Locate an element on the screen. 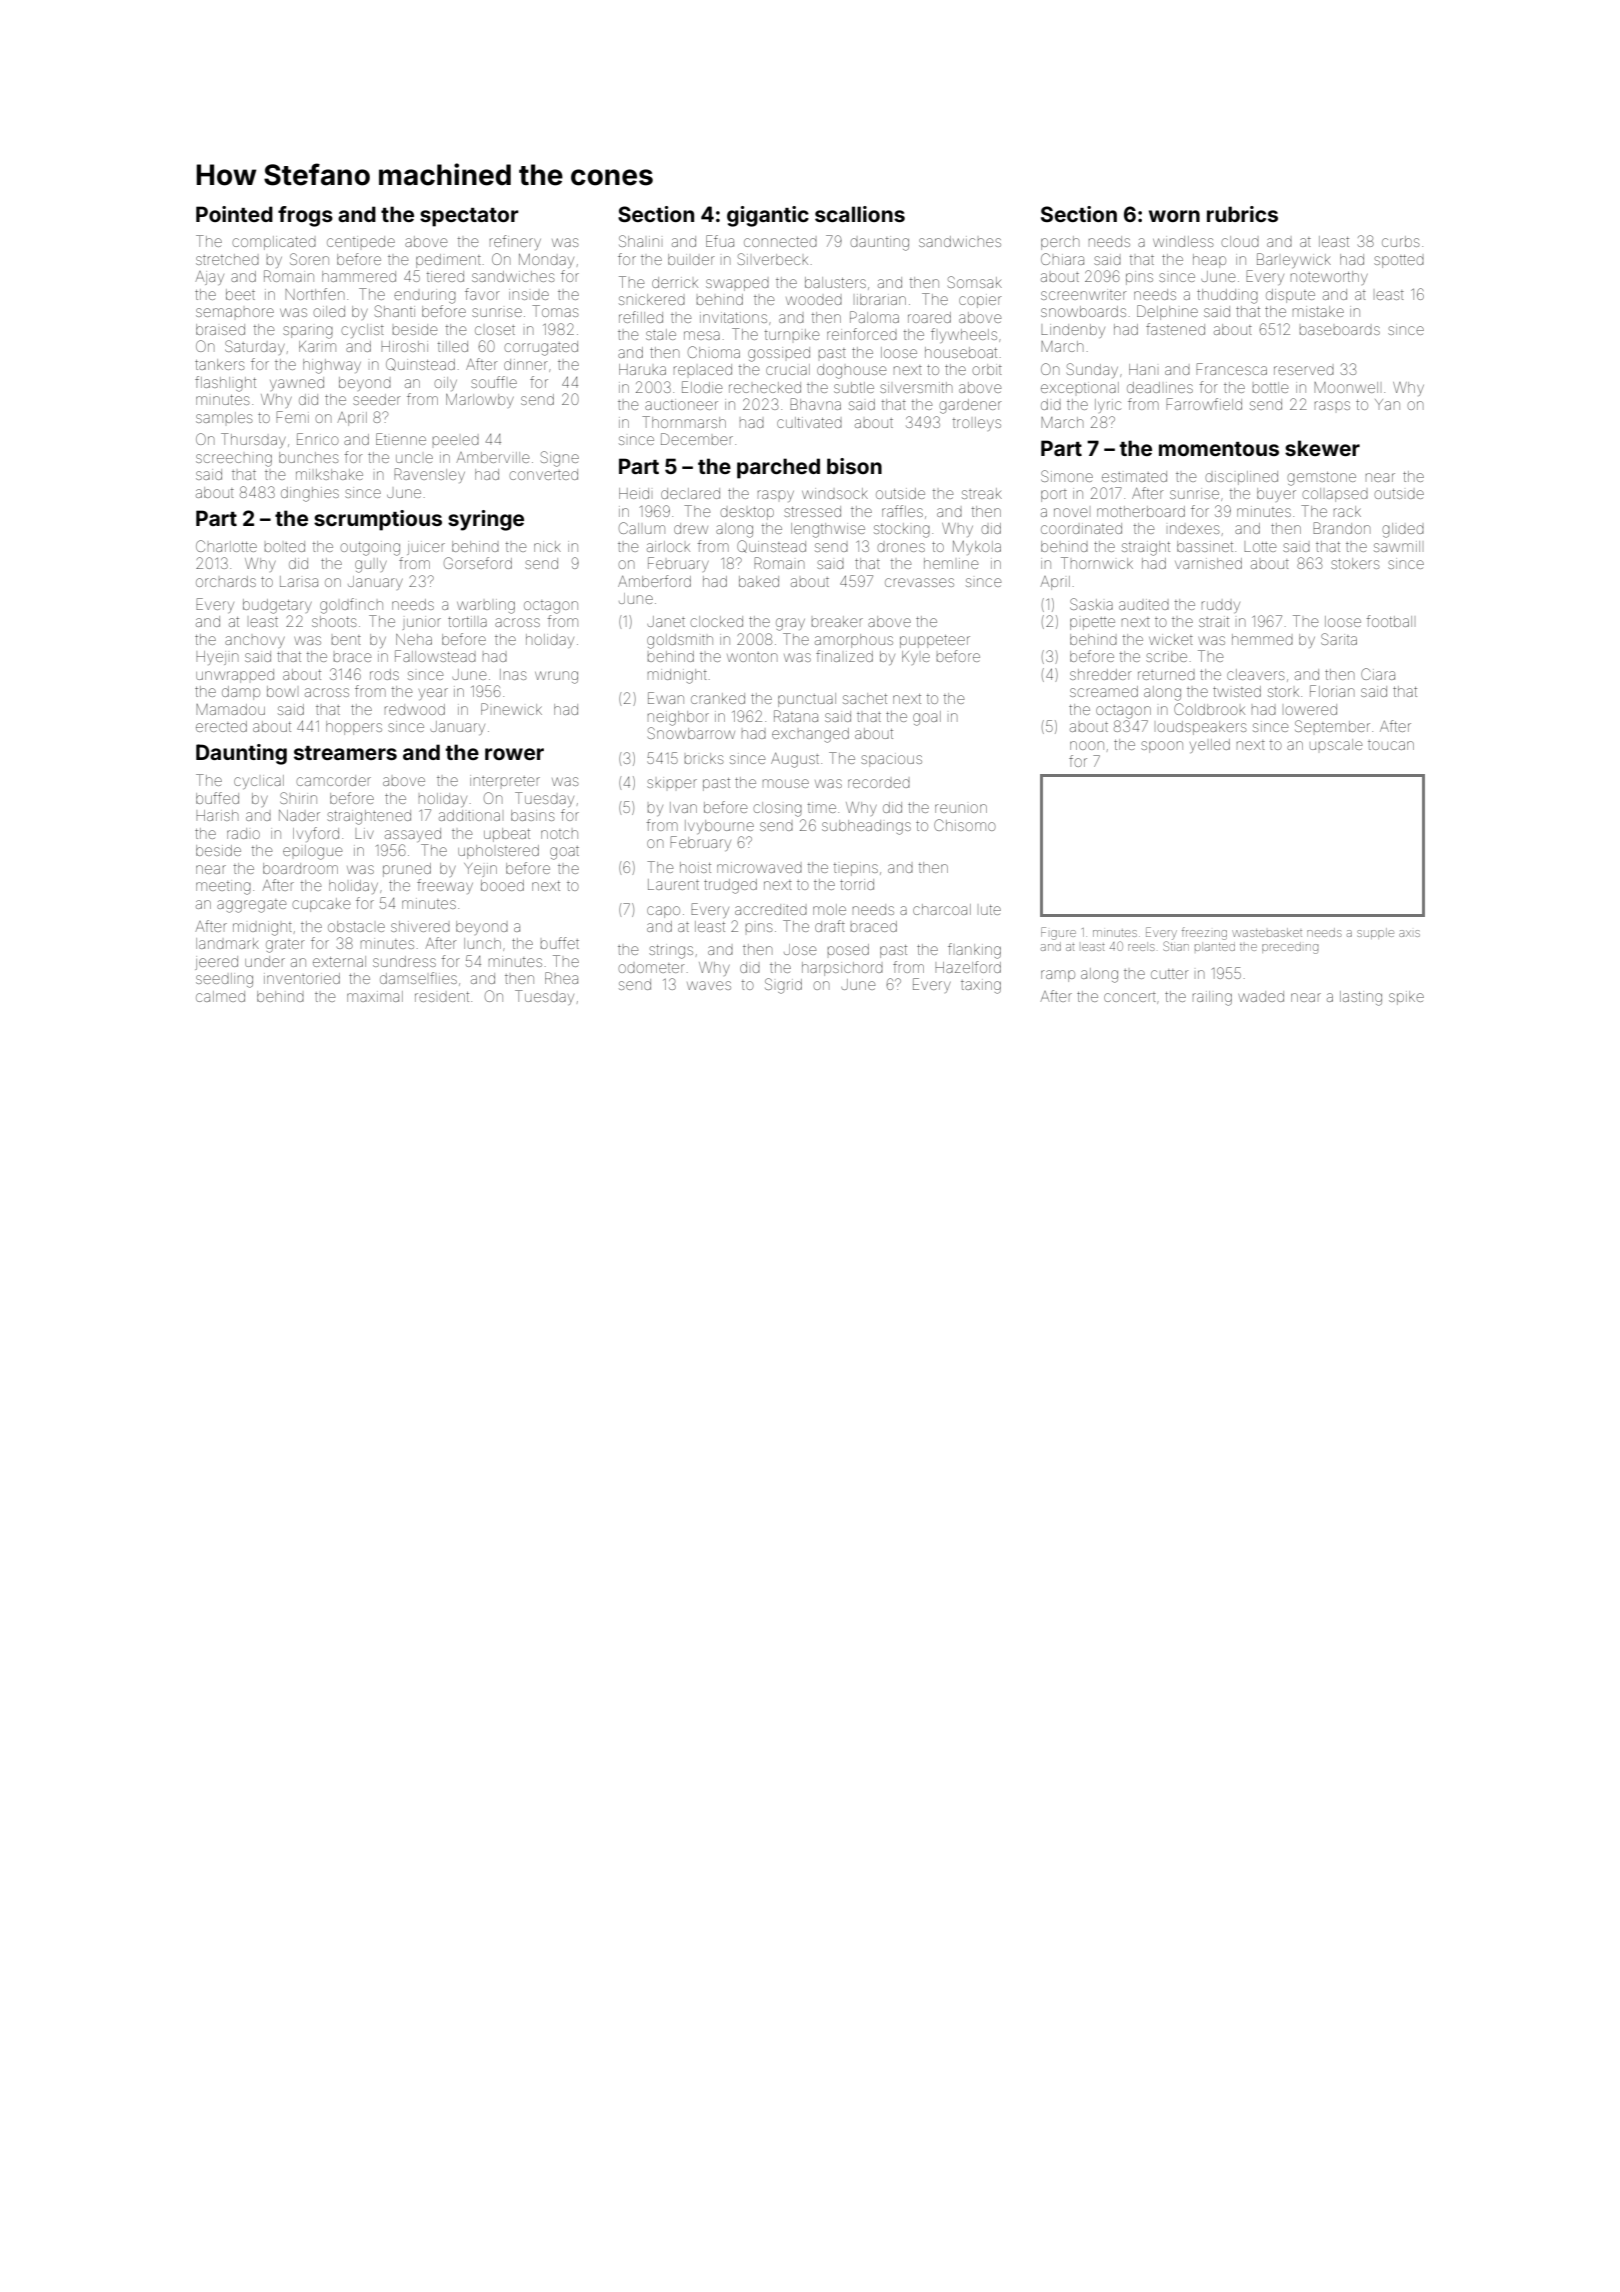 The height and width of the screenshot is (2292, 1620). spoon is located at coordinates (1162, 747).
